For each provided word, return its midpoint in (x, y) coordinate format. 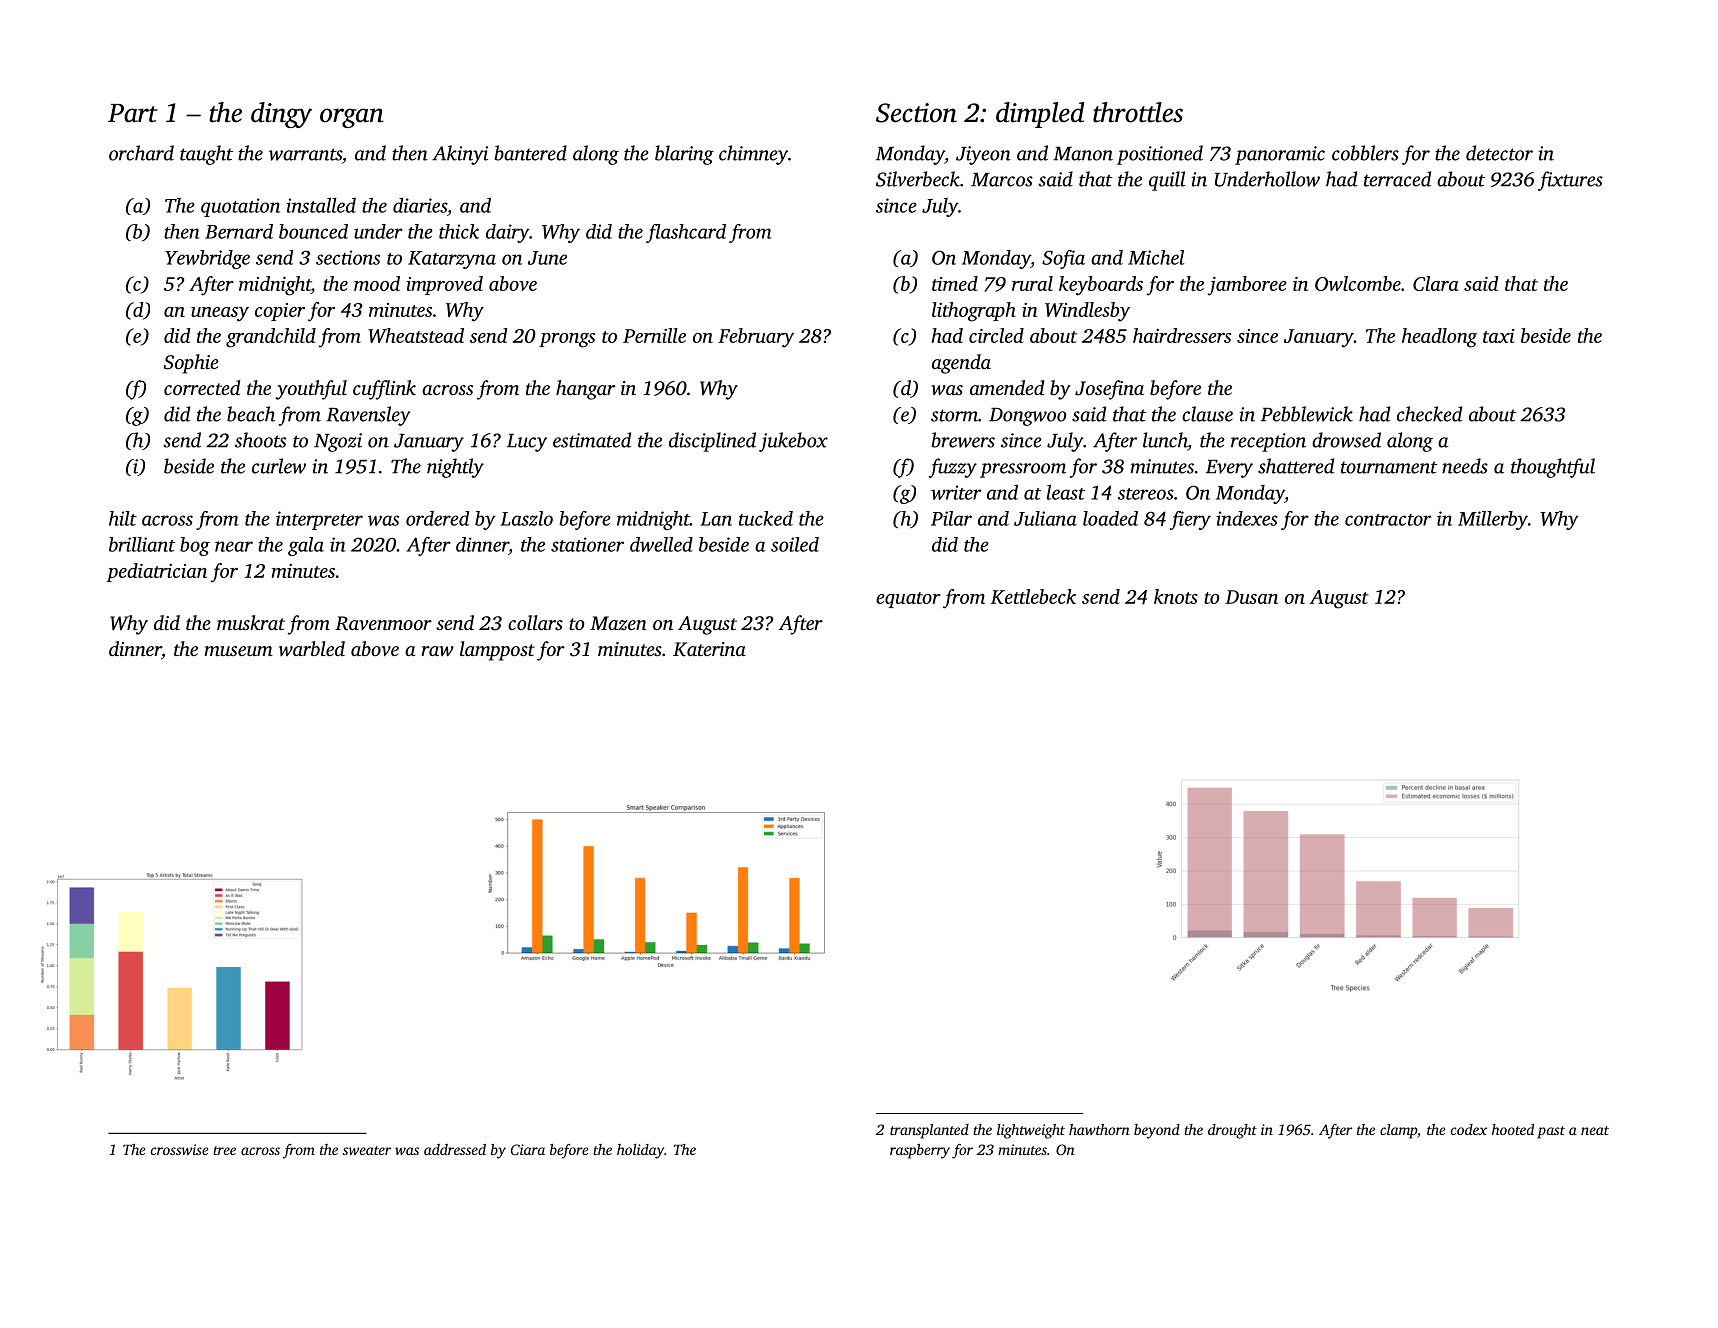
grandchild (271, 338)
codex (1469, 1129)
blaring (684, 155)
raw (437, 651)
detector (1499, 153)
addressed (455, 1149)
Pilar (951, 518)
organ (352, 118)
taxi (1499, 336)
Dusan (1251, 597)
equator (908, 600)
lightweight (1031, 1131)
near (234, 546)
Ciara (528, 1149)
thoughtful (1553, 468)
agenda (961, 364)
